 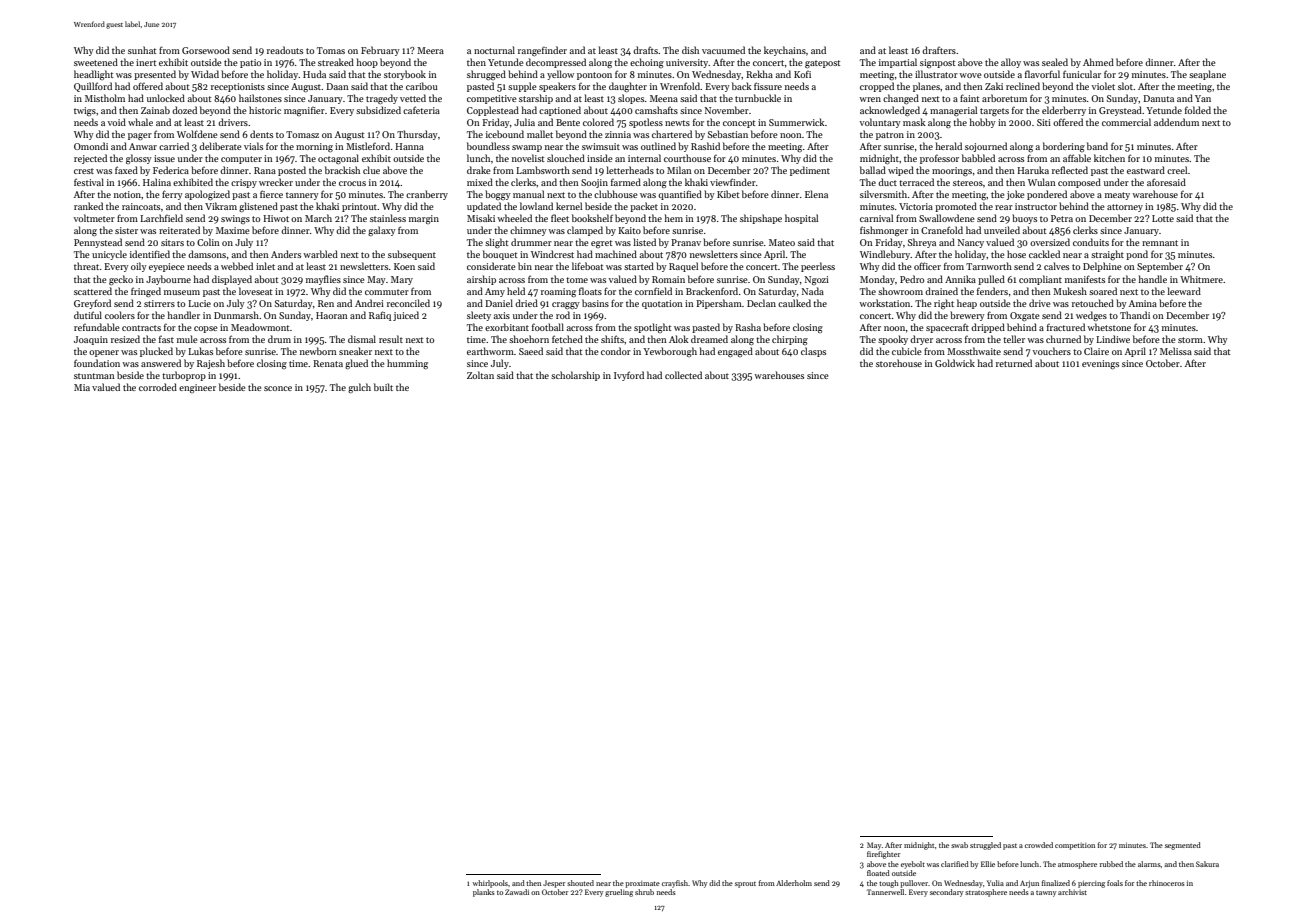 What do you see at coordinates (727, 110) in the screenshot?
I see `November` at bounding box center [727, 110].
